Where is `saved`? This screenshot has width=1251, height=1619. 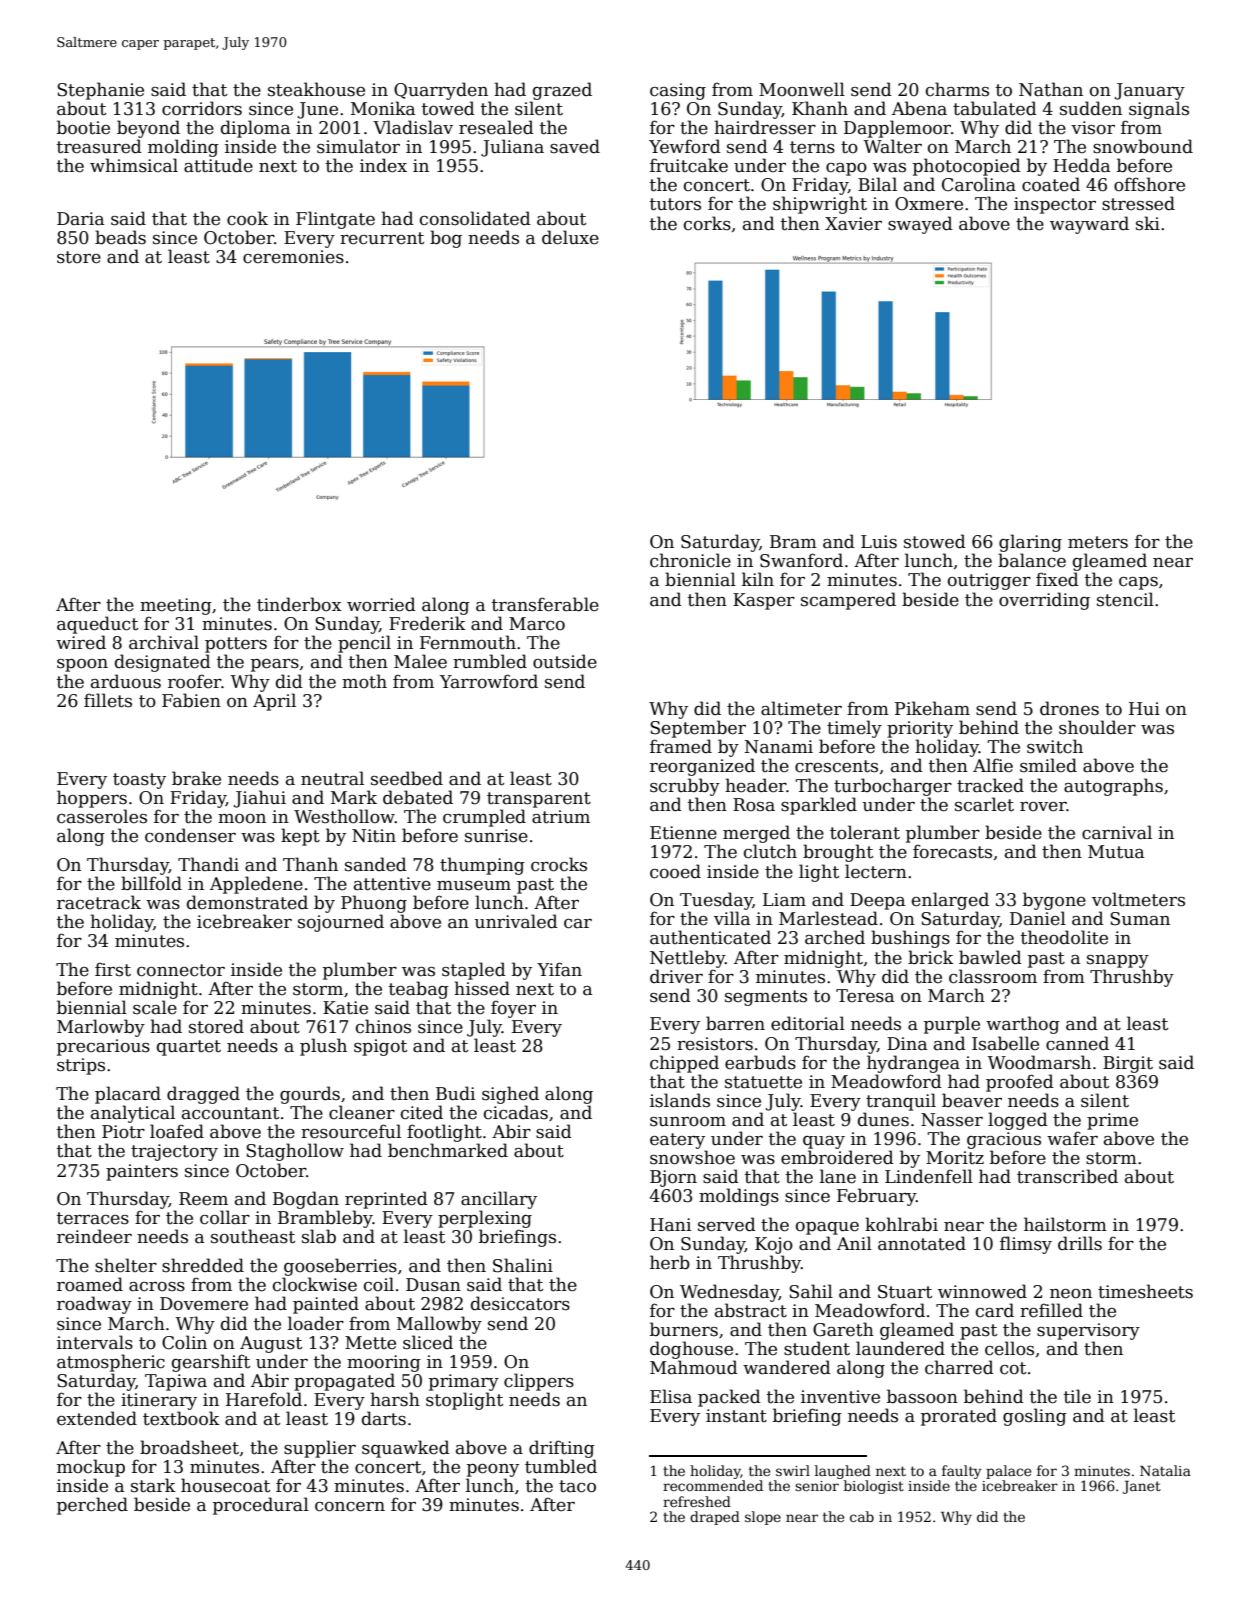 saved is located at coordinates (575, 146).
